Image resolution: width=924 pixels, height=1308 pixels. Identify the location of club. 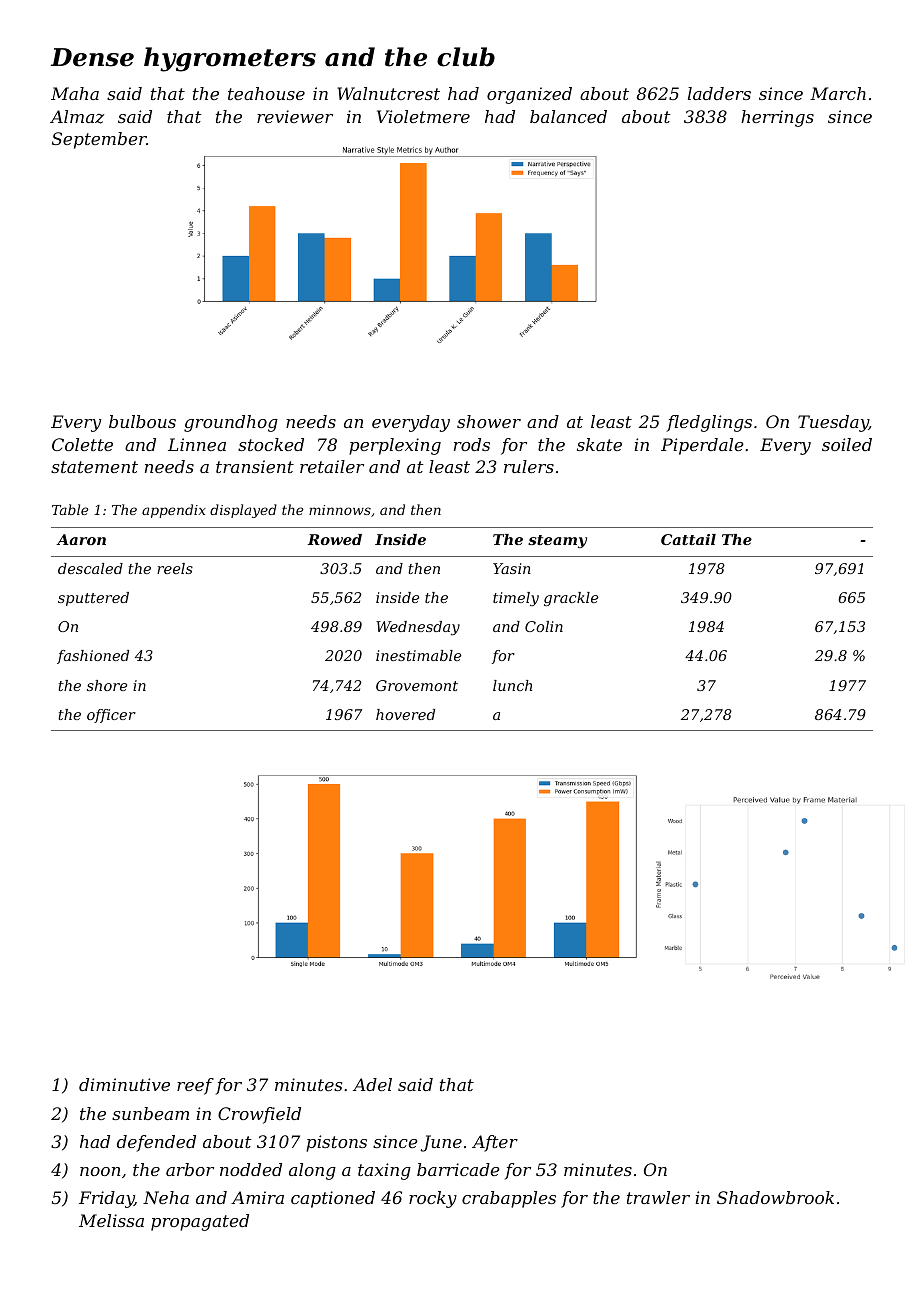
(466, 57).
